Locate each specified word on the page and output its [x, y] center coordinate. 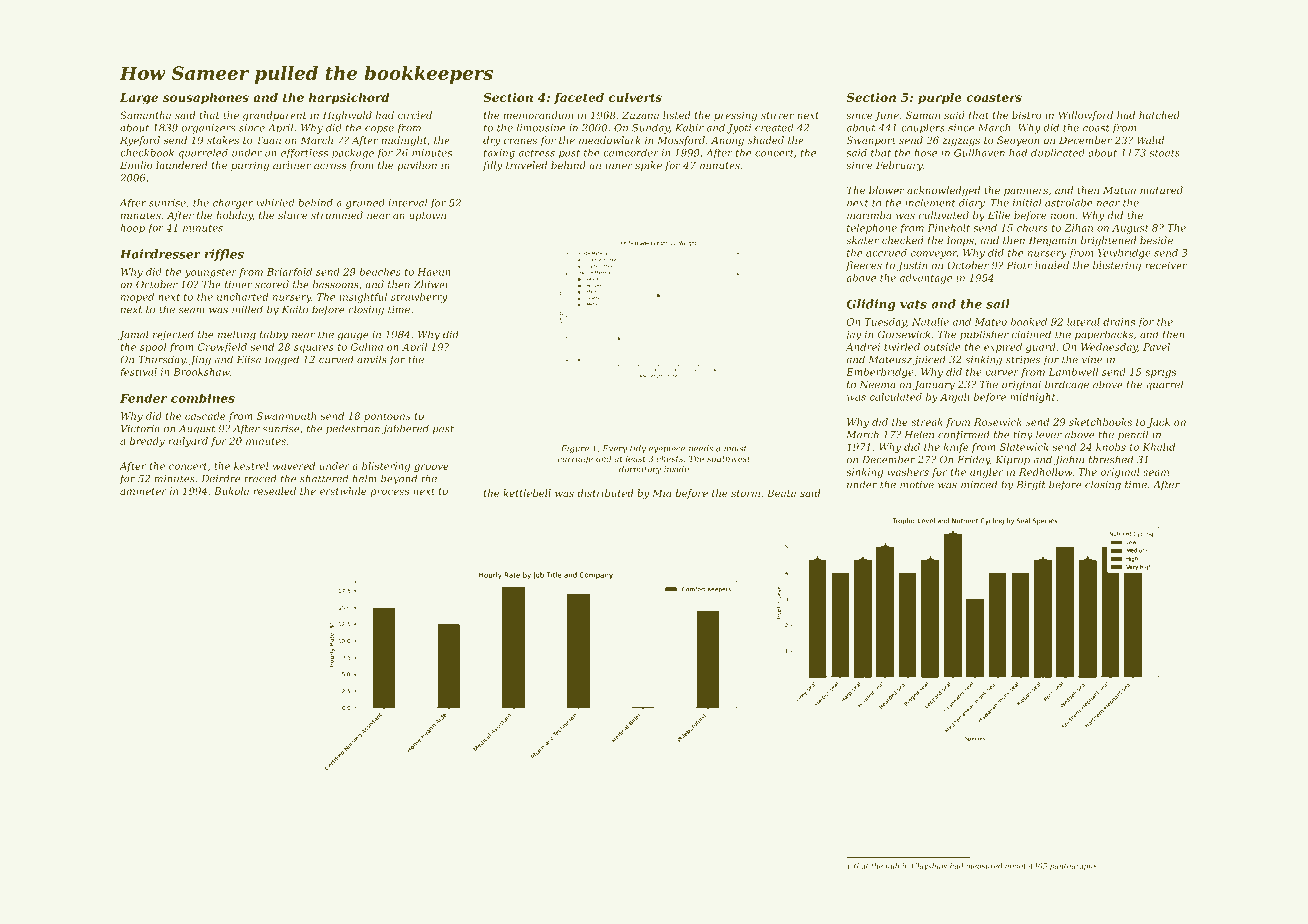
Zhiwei [430, 284]
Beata [781, 493]
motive [917, 485]
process [389, 493]
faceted [579, 98]
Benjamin [1052, 241]
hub [892, 866]
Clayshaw [929, 866]
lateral [1083, 322]
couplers [923, 129]
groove [431, 468]
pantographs [1073, 866]
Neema [877, 385]
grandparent [274, 116]
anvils [372, 359]
